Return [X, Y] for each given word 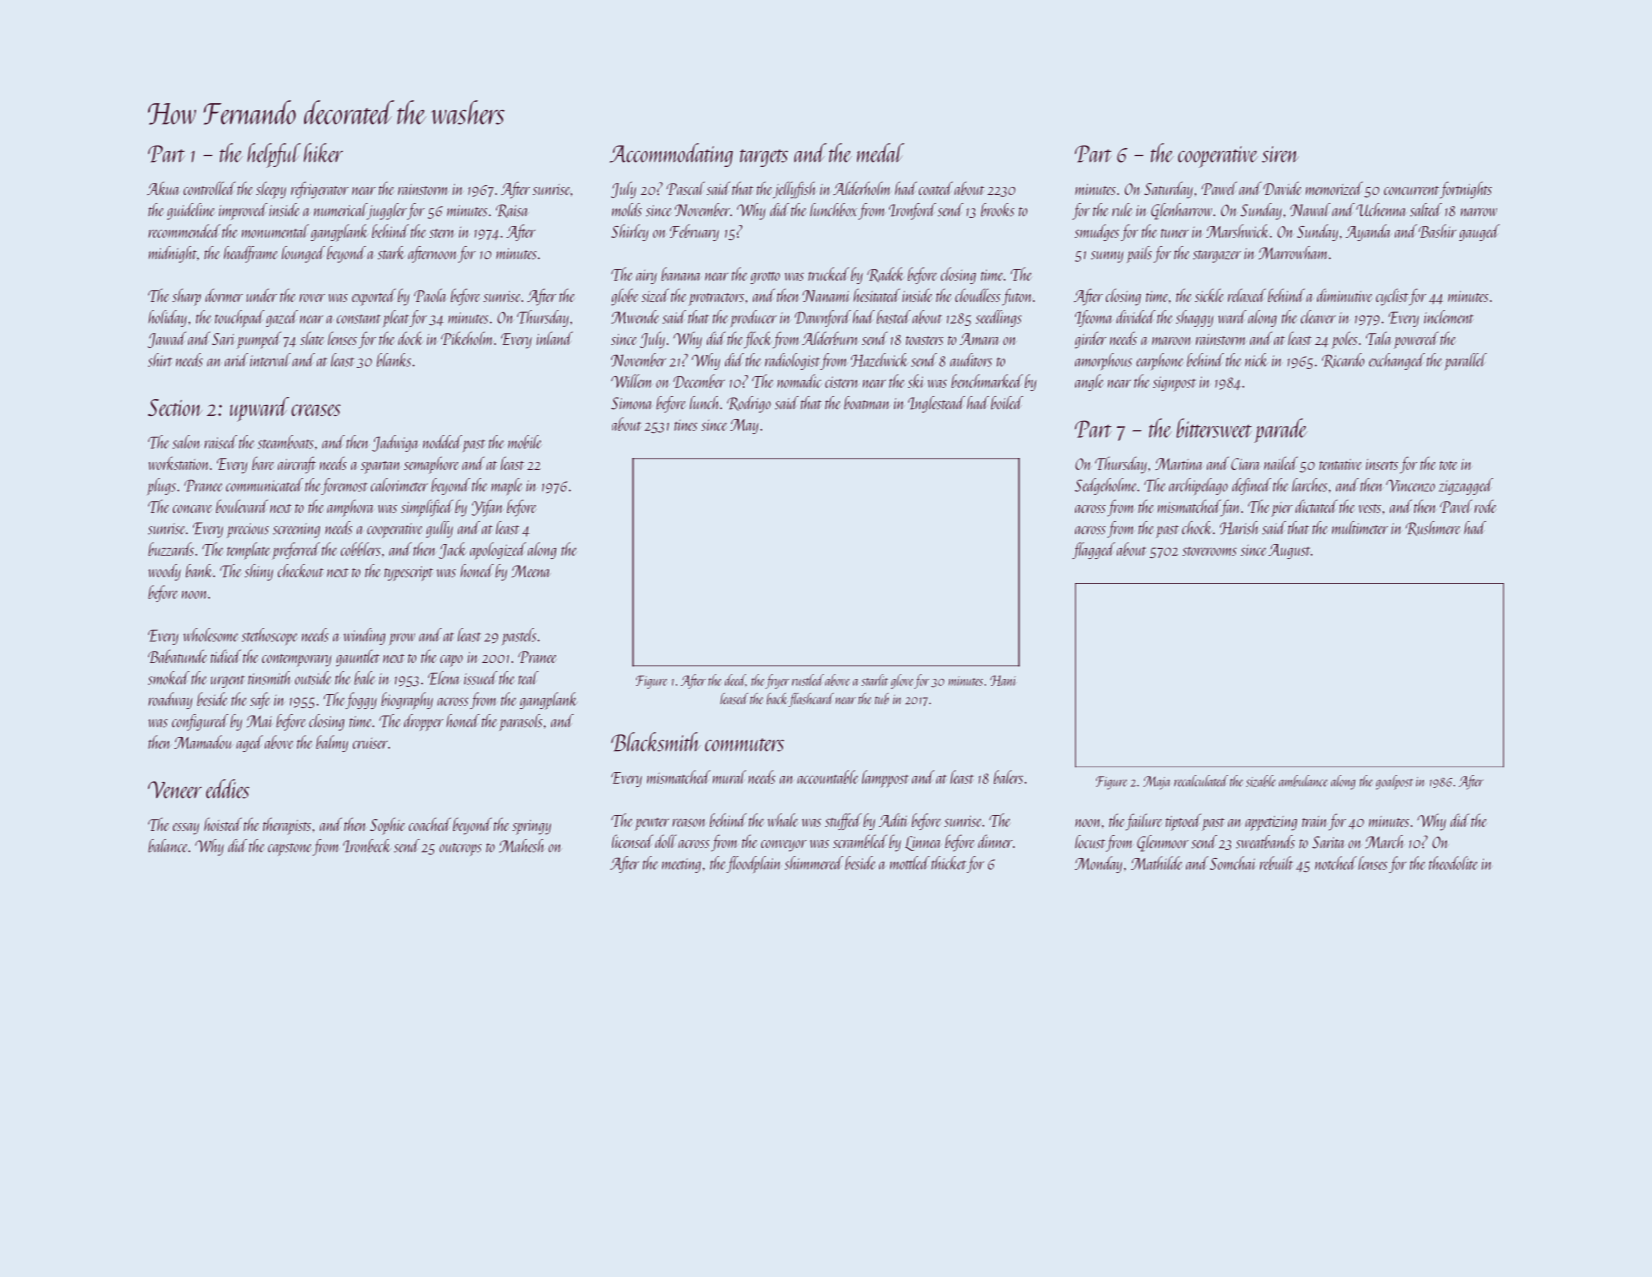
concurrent [1411, 190]
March [1385, 842]
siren [1280, 154]
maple [506, 486]
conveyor [784, 846]
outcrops [460, 849]
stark [391, 253]
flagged [1093, 550]
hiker [323, 153]
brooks [997, 210]
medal [880, 152]
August [1289, 551]
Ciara [1245, 464]
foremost [344, 486]
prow [402, 639]
